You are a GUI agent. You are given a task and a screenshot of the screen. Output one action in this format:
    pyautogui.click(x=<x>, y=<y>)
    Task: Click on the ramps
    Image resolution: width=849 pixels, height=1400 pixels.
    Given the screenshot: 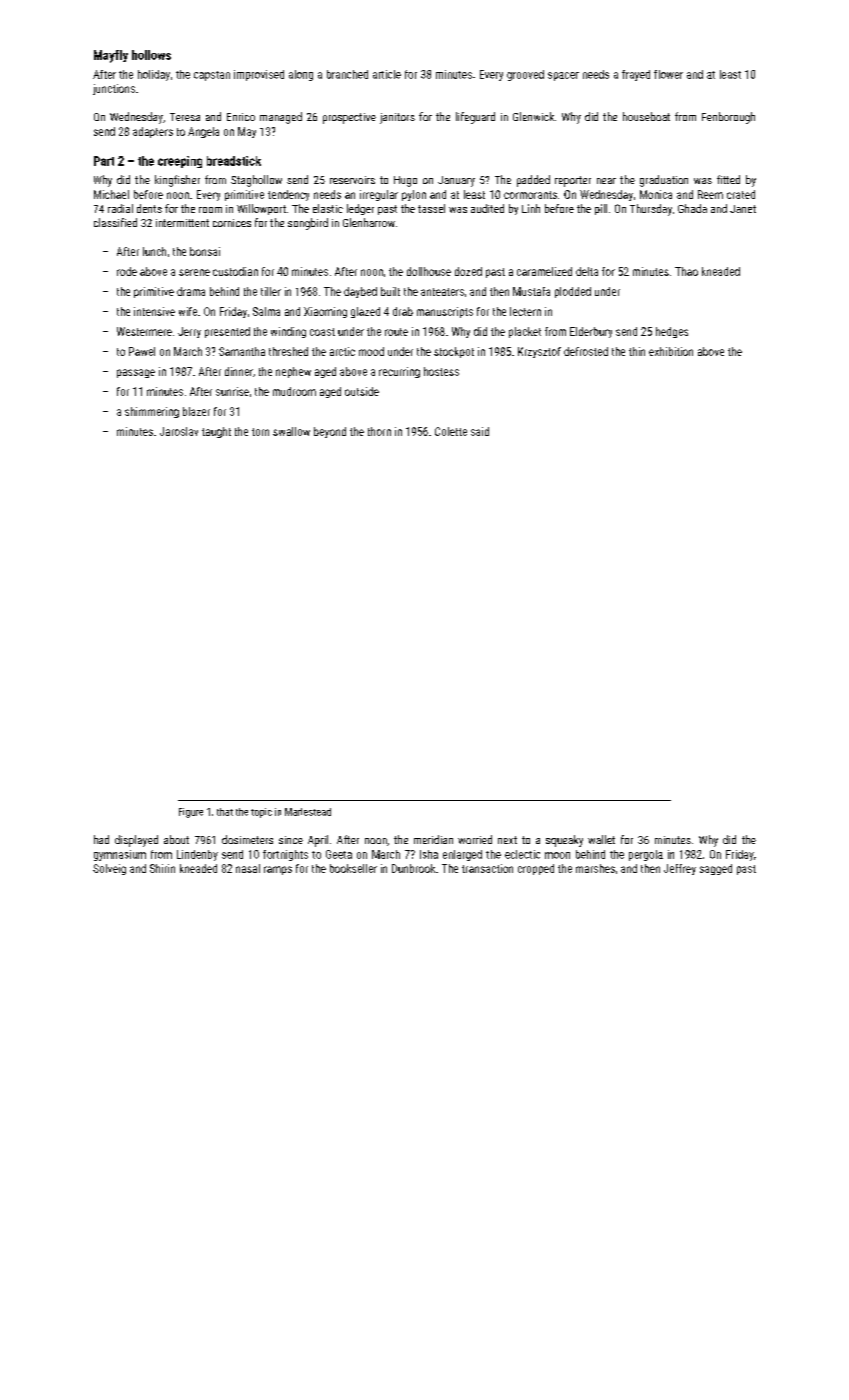 What is the action you would take?
    pyautogui.click(x=278, y=870)
